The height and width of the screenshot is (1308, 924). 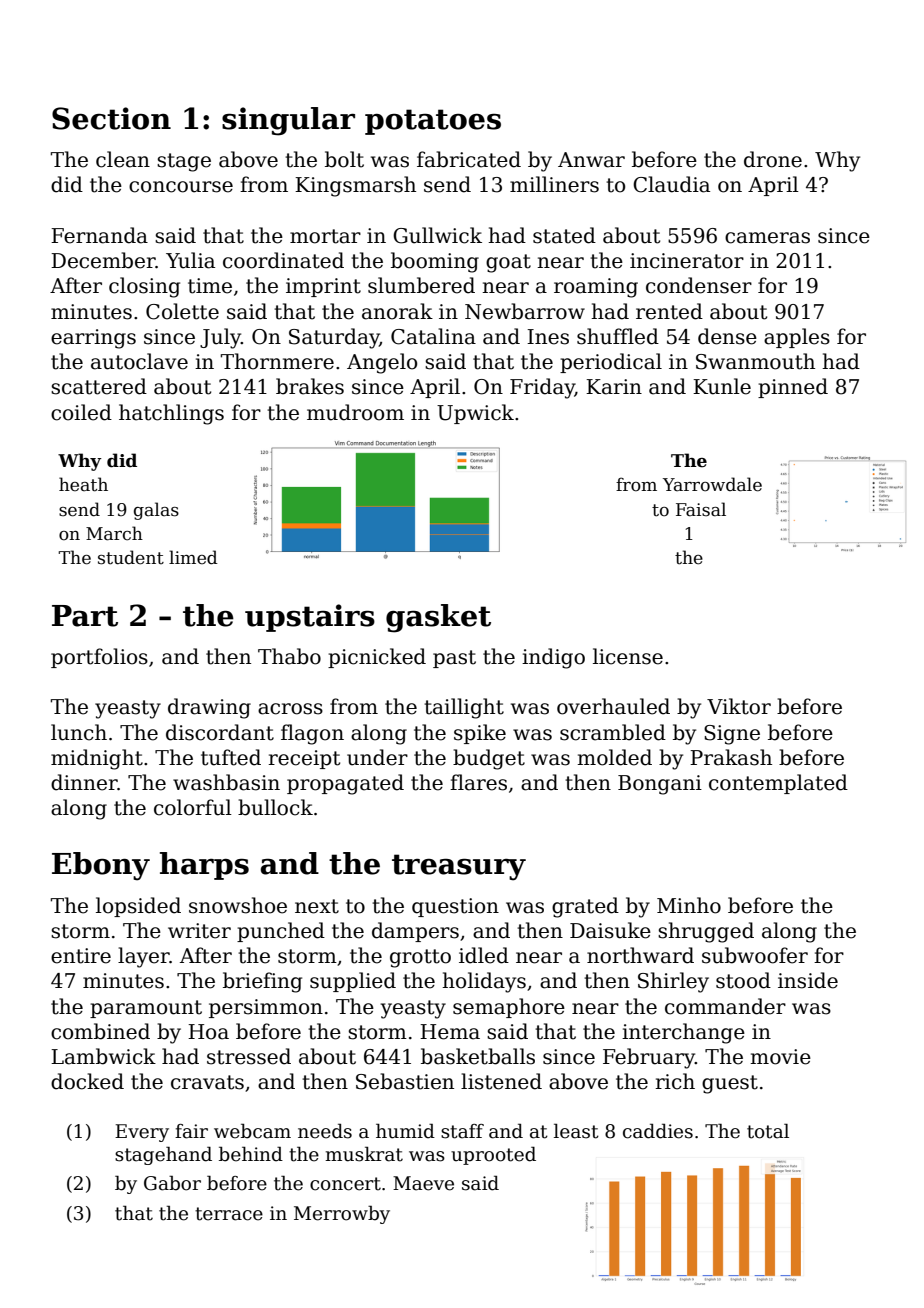 What do you see at coordinates (355, 412) in the screenshot?
I see `mudroom` at bounding box center [355, 412].
